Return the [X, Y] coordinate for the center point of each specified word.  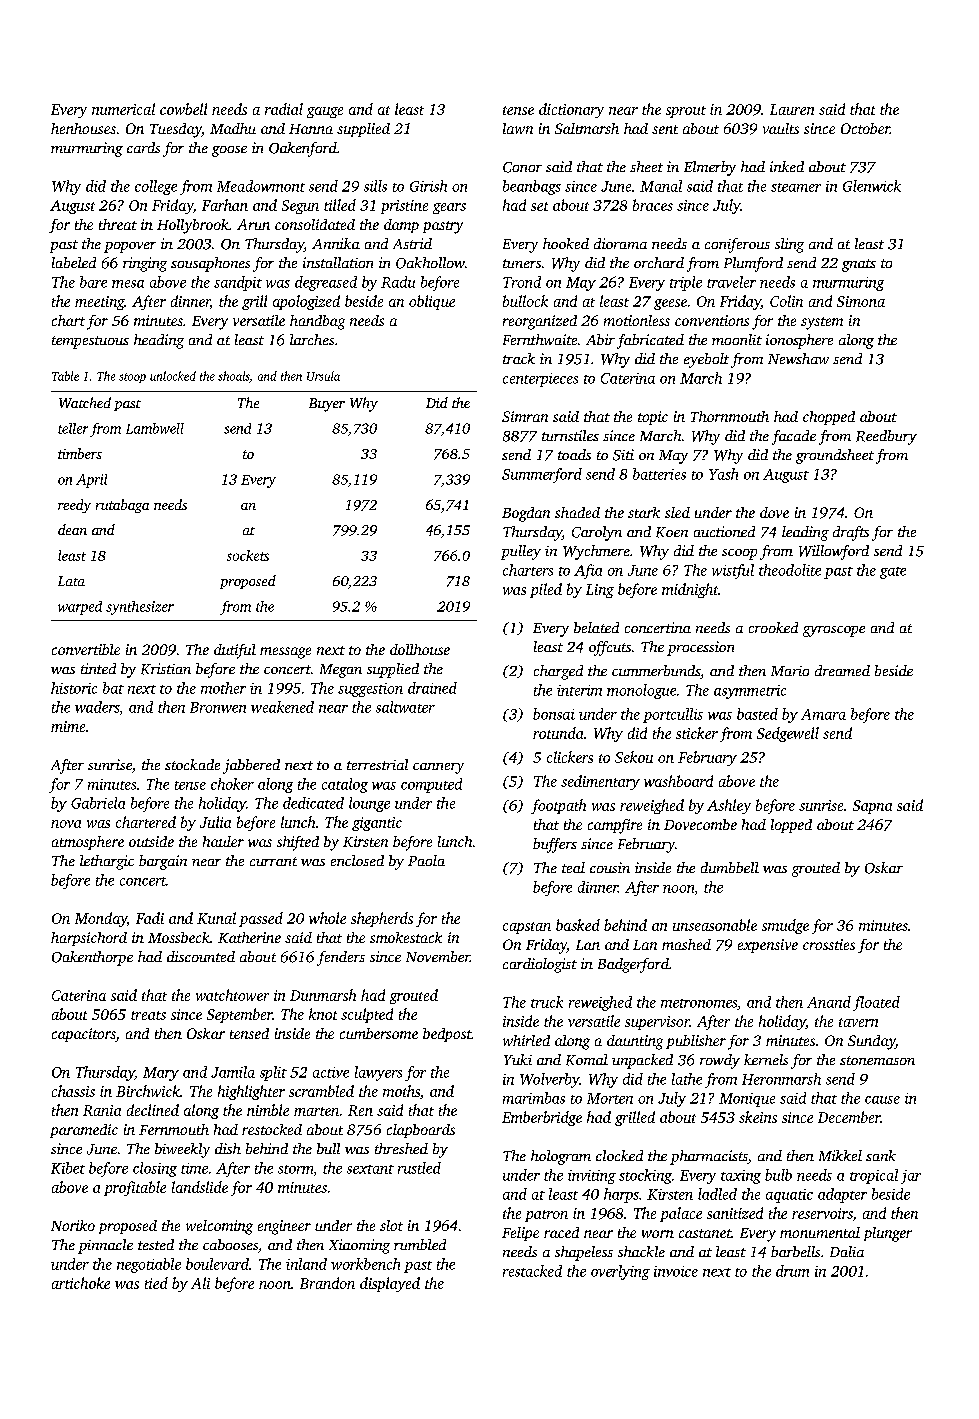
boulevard [217, 1264]
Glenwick [872, 186]
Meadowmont [261, 186]
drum [792, 1271]
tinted [98, 668]
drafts [851, 533]
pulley [521, 552]
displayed [390, 1284]
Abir [600, 339]
